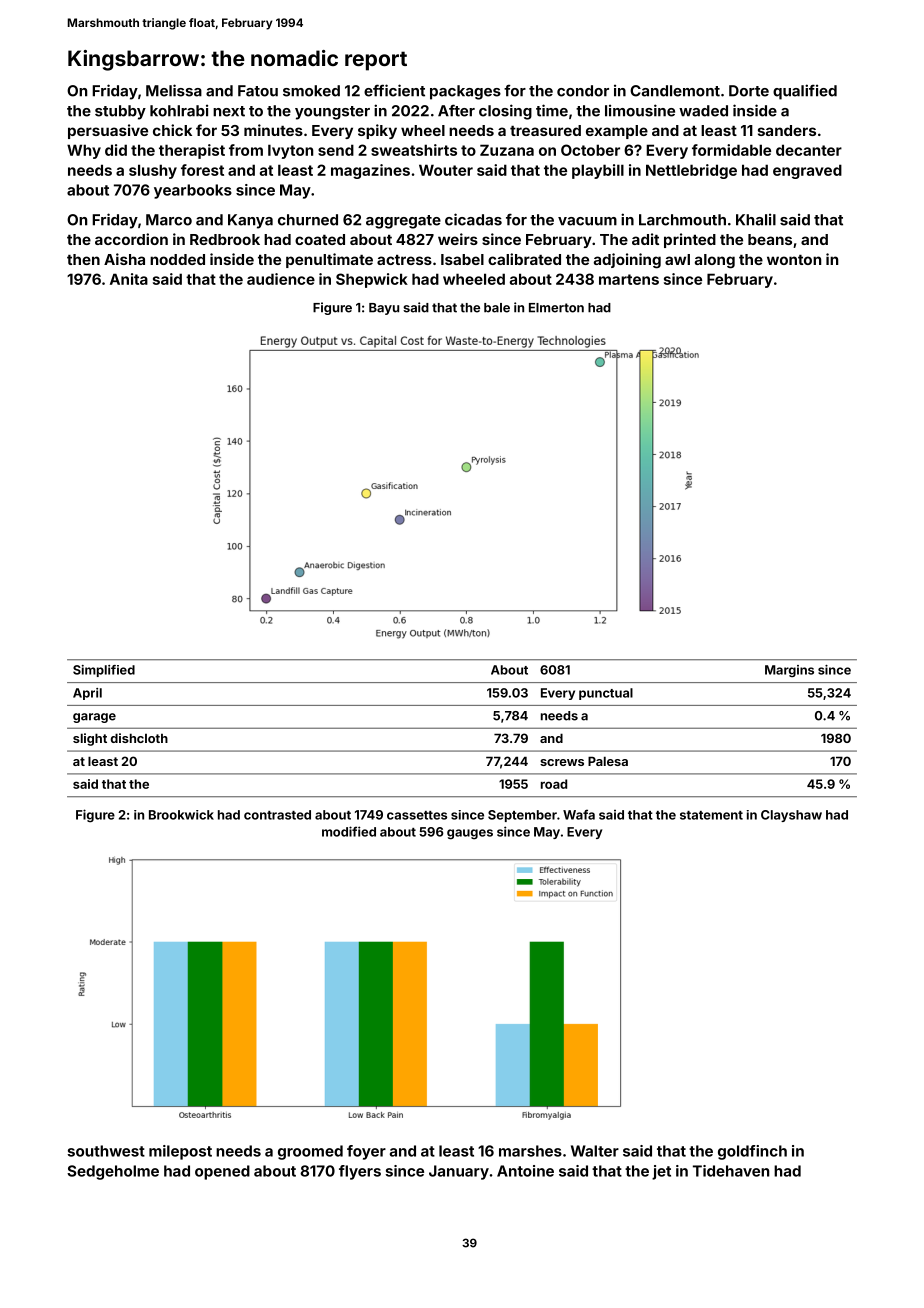  I want to click on Bayu, so click(384, 309).
